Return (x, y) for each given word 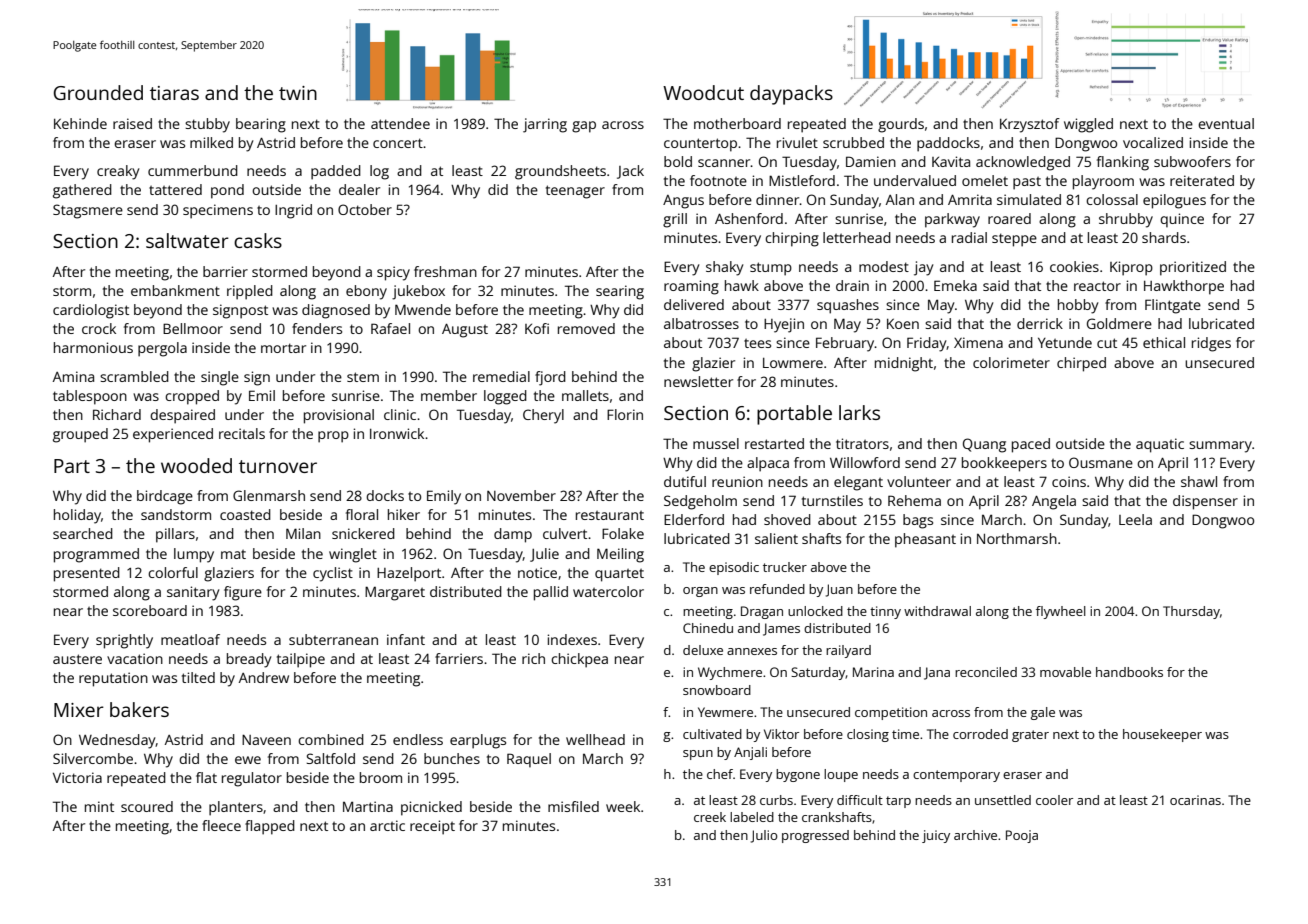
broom (381, 777)
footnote (718, 180)
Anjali (750, 753)
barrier (225, 271)
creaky (118, 172)
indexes (572, 639)
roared (1009, 218)
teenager (575, 192)
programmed (96, 555)
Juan (839, 590)
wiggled (1088, 125)
